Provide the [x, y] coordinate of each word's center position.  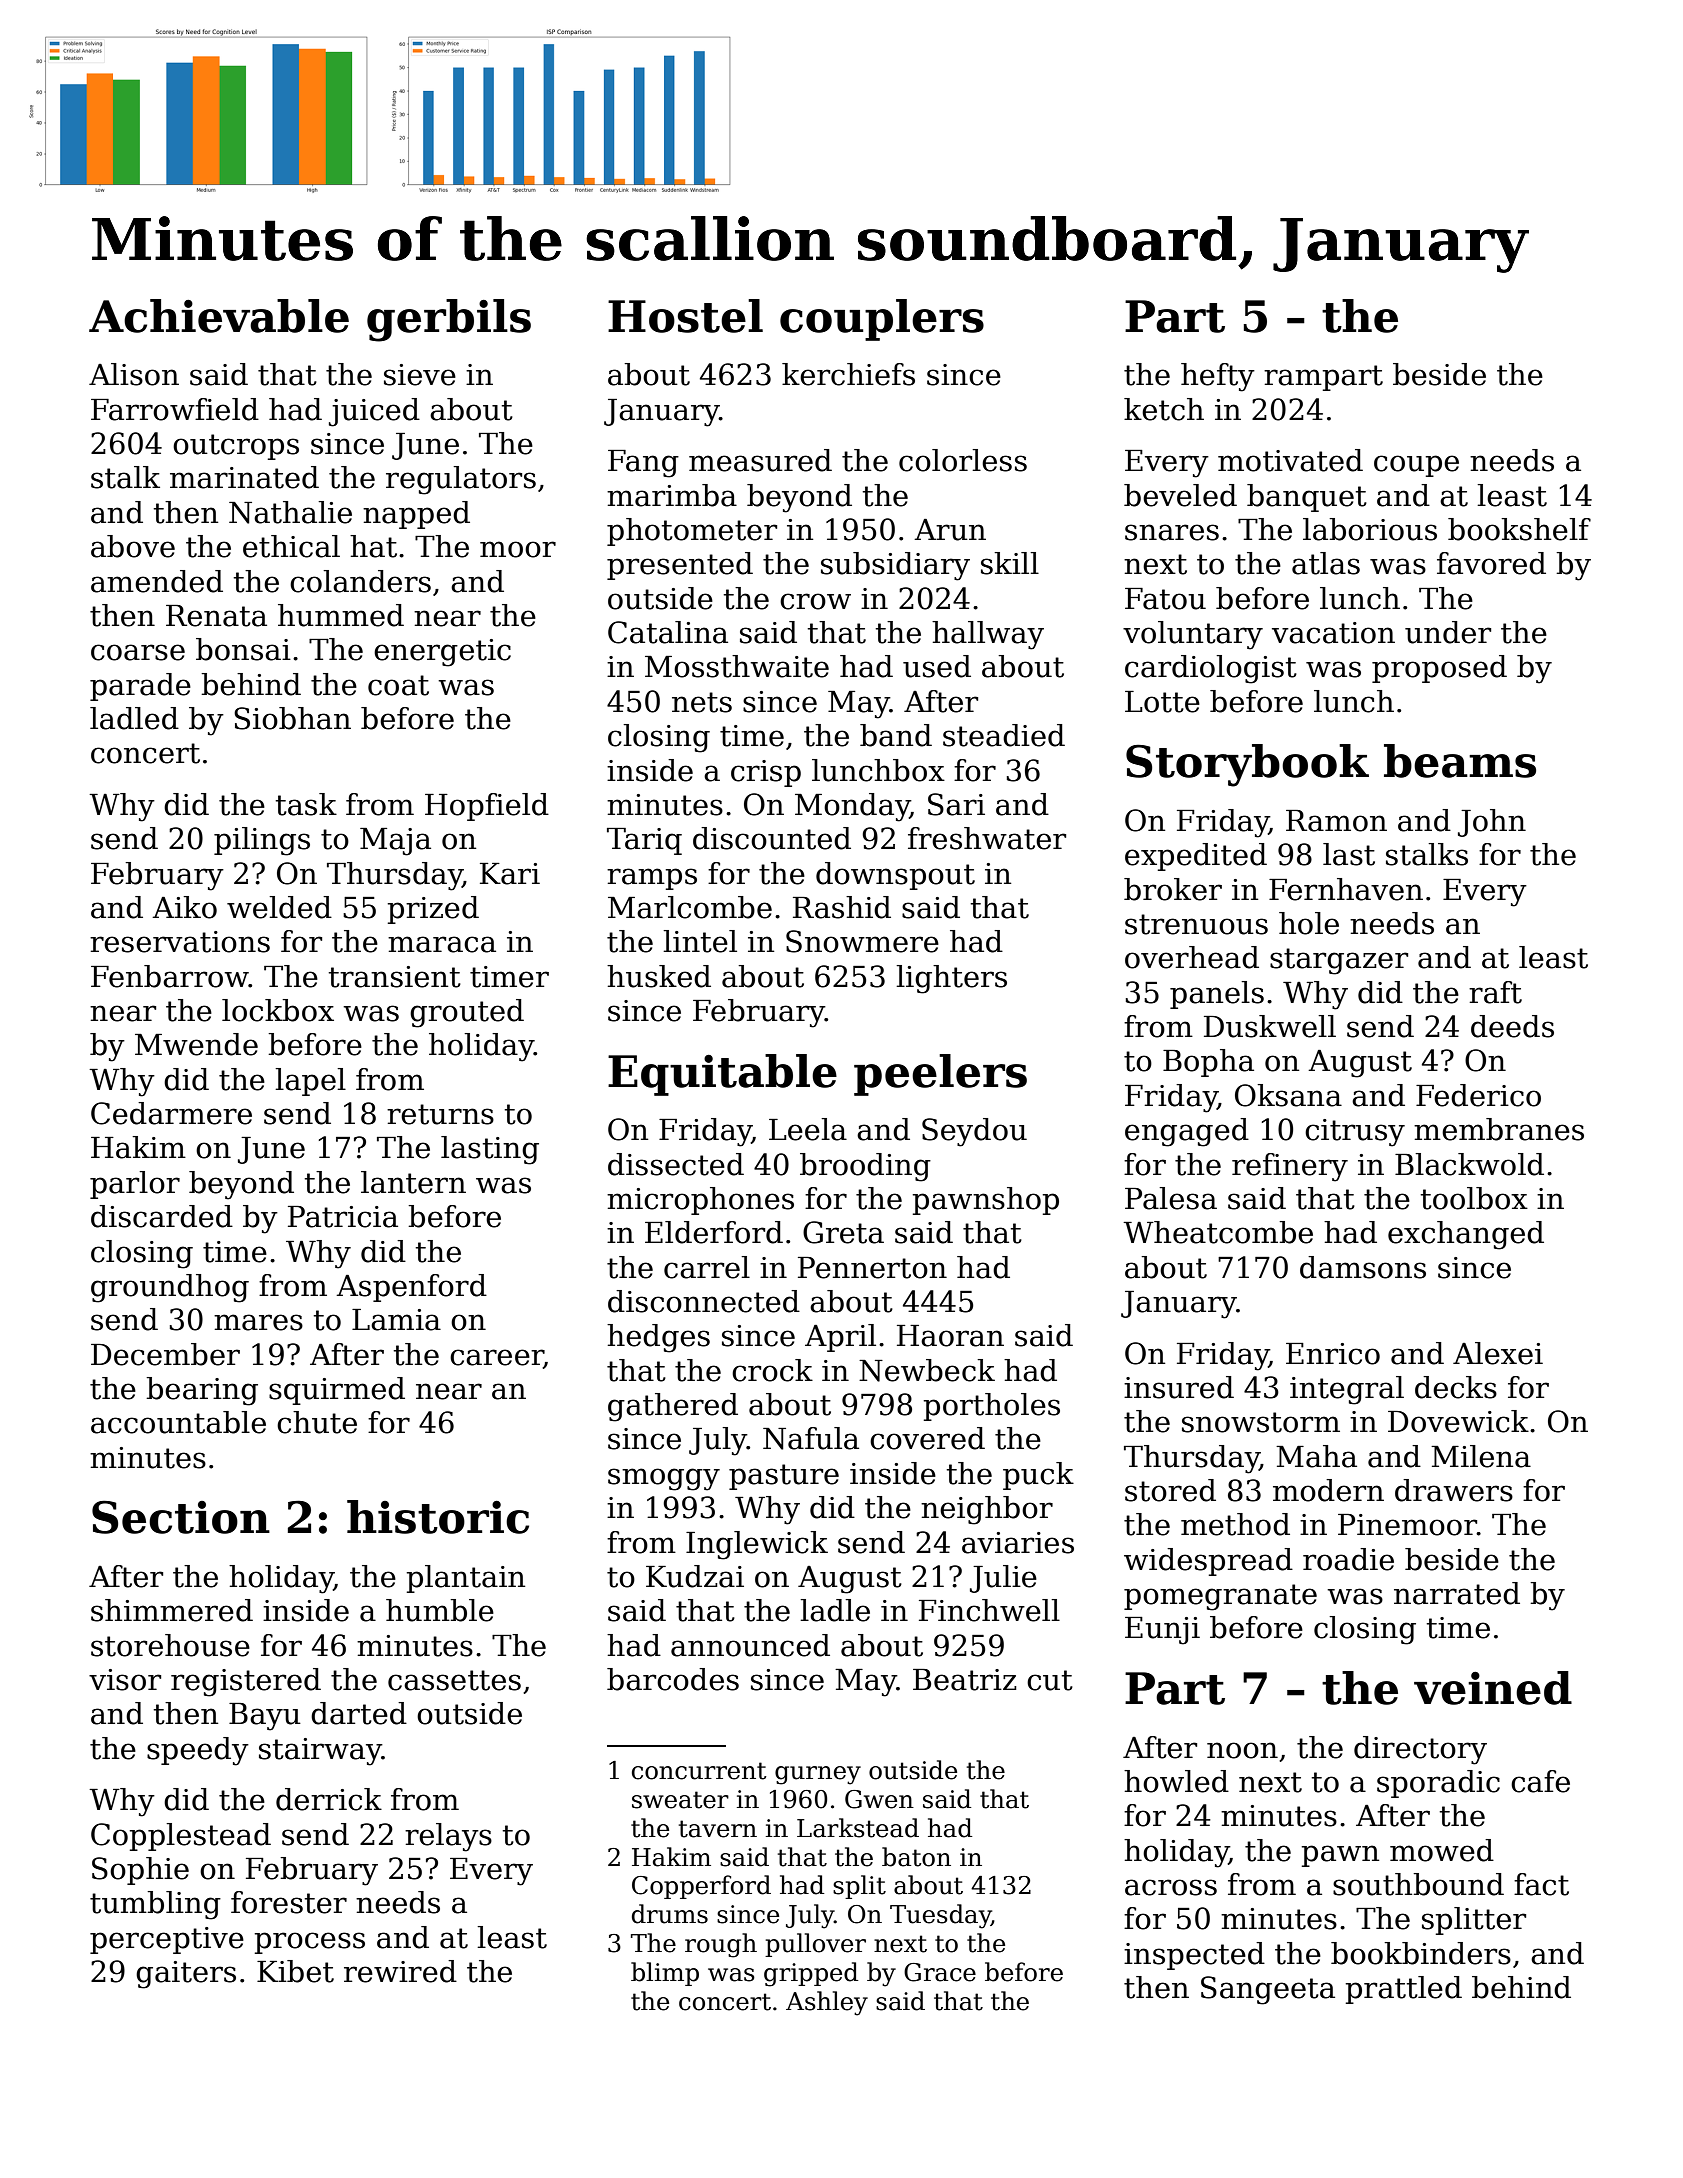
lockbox [278, 1010]
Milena [1481, 1456]
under [1448, 632]
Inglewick [757, 1545]
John [1492, 823]
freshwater [987, 838]
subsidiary [895, 566]
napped [416, 515]
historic [438, 1517]
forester [289, 1902]
